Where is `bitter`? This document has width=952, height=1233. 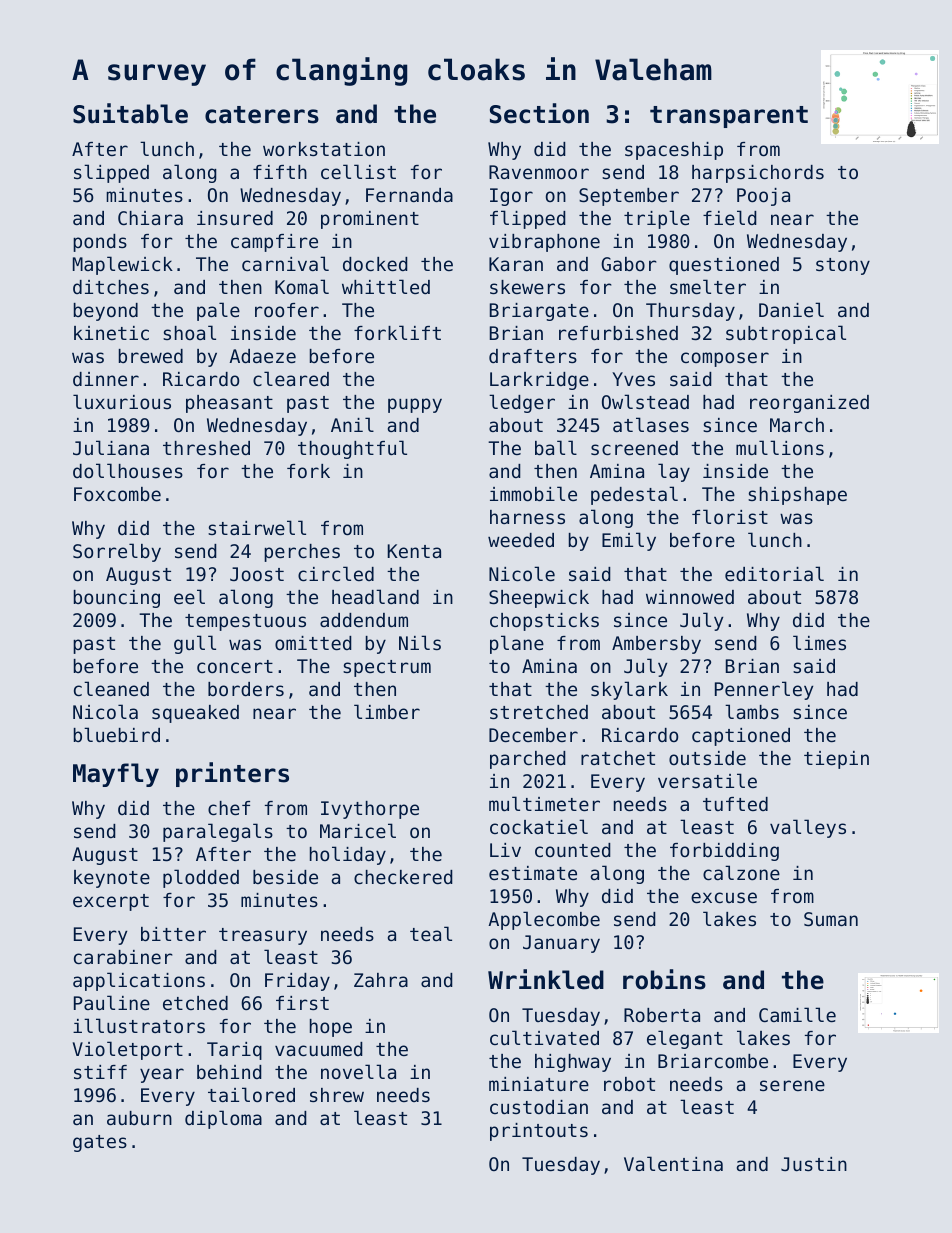
bitter is located at coordinates (173, 934).
